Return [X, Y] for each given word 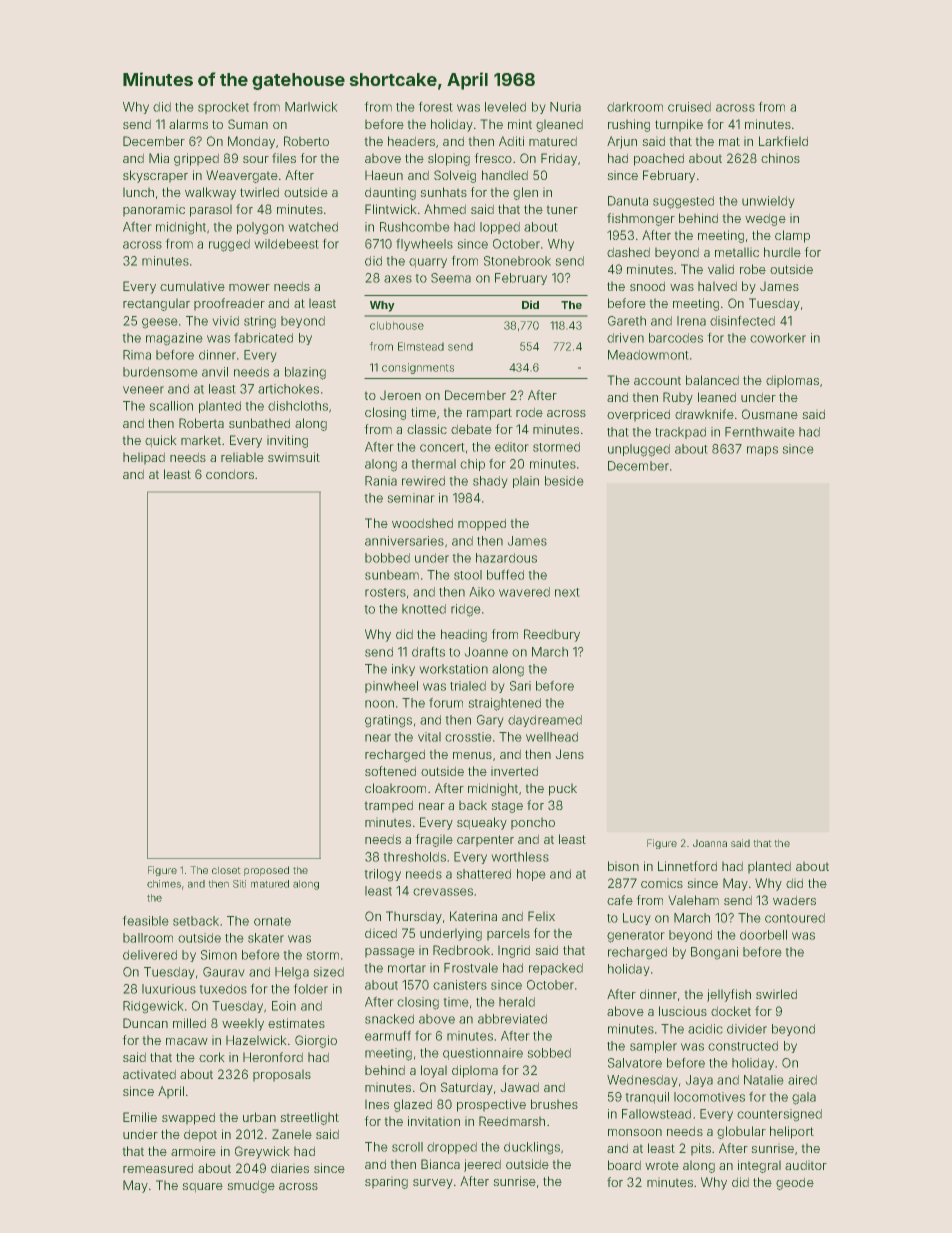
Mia [159, 158]
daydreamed [545, 721]
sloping [449, 159]
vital [429, 737]
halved [717, 286]
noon [379, 704]
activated [149, 1074]
